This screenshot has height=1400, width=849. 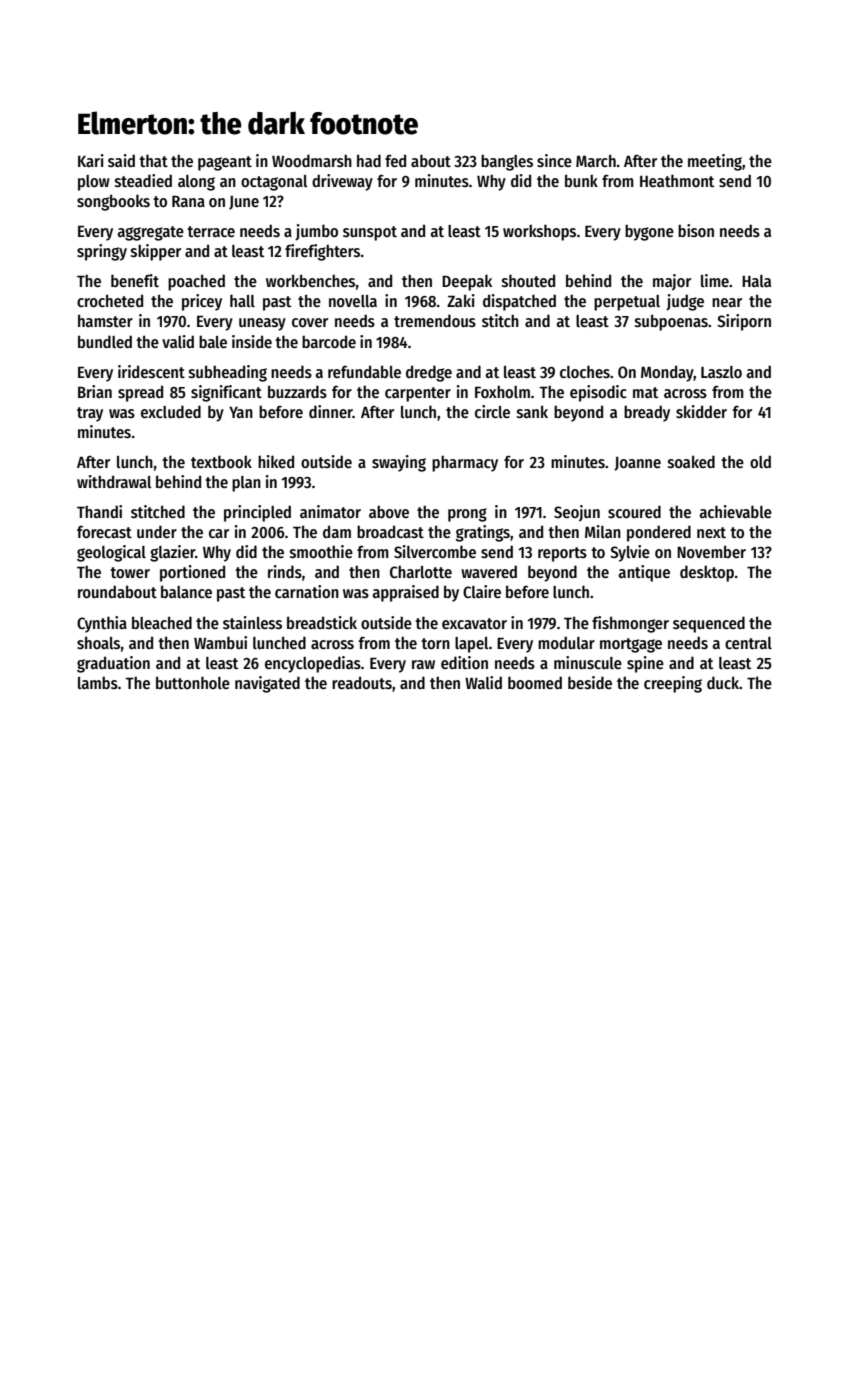 I want to click on said, so click(x=121, y=160).
